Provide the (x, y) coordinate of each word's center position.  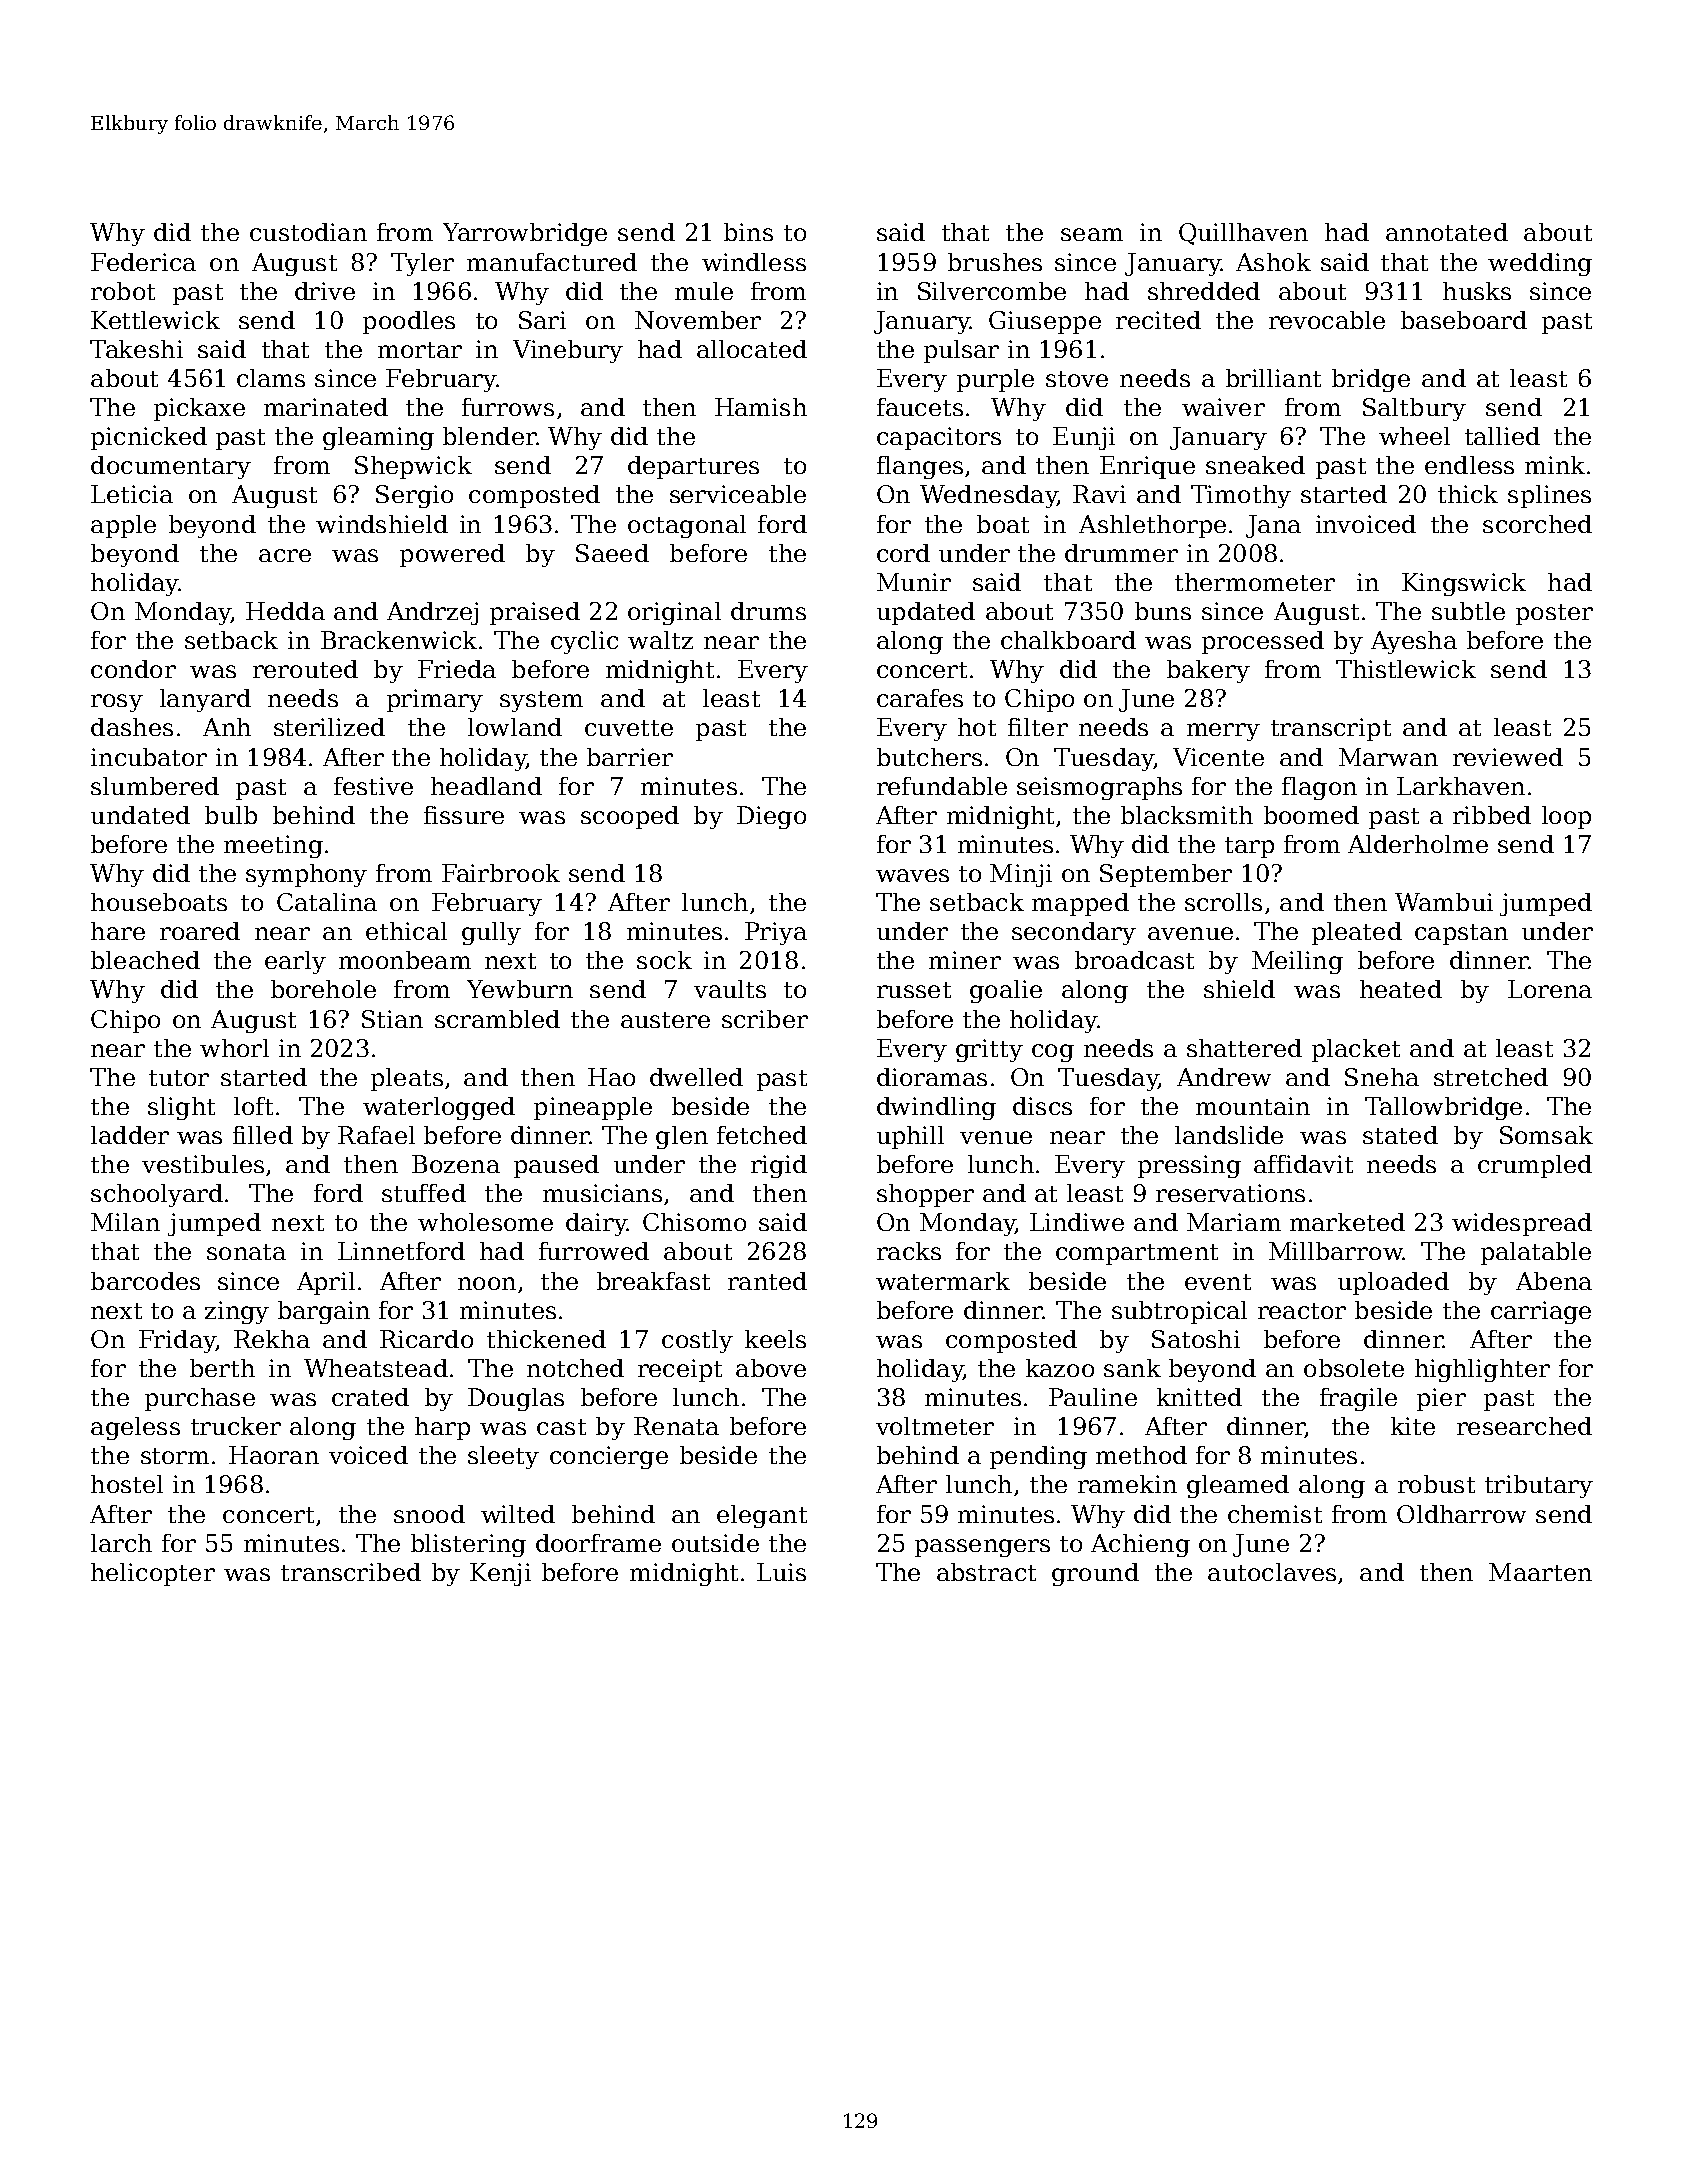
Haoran (274, 1455)
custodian (308, 232)
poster (1554, 614)
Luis (781, 1572)
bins (748, 232)
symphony (306, 875)
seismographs (1099, 788)
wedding (1540, 264)
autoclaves (1272, 1572)
